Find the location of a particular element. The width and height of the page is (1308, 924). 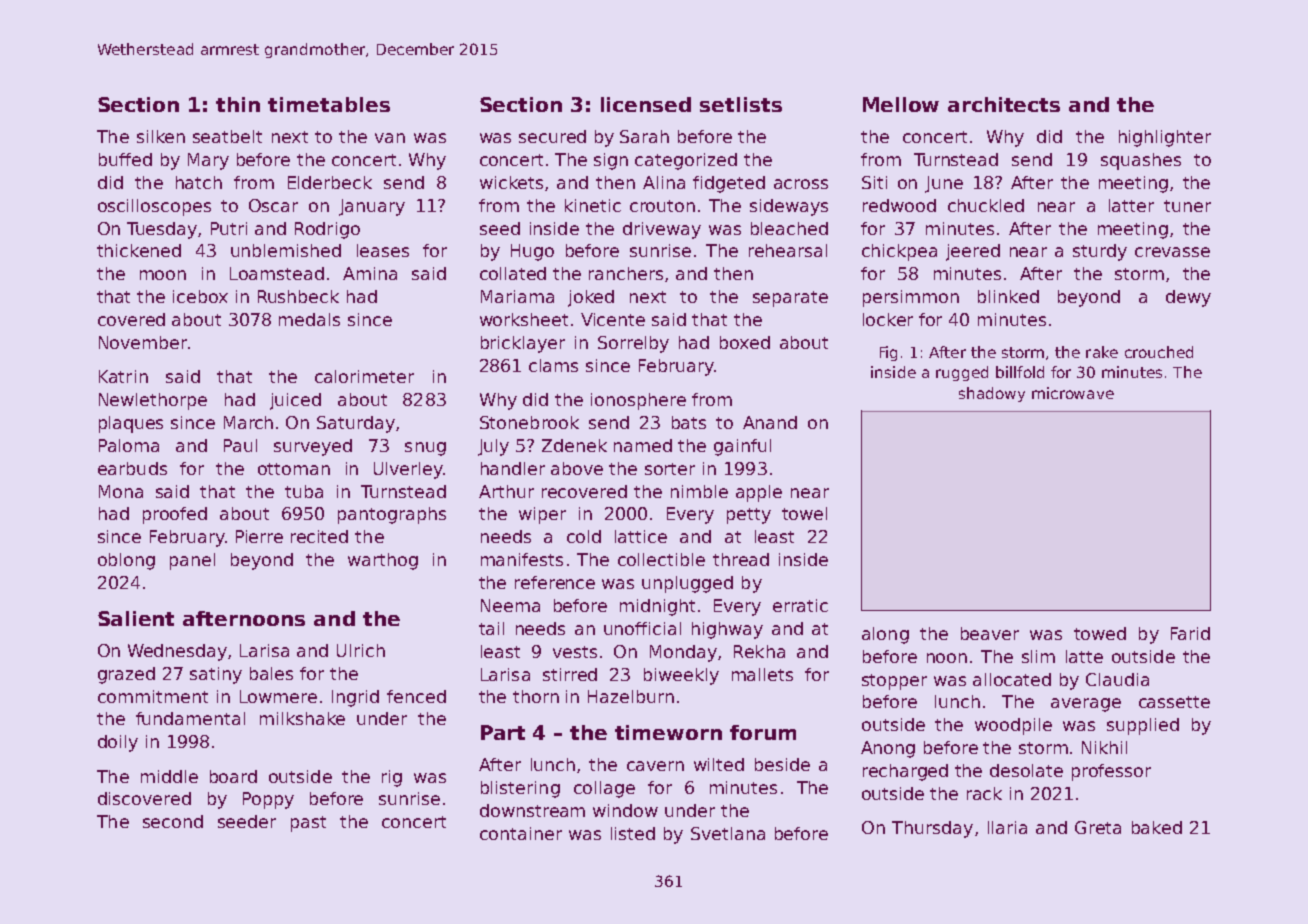

beaver is located at coordinates (990, 633).
